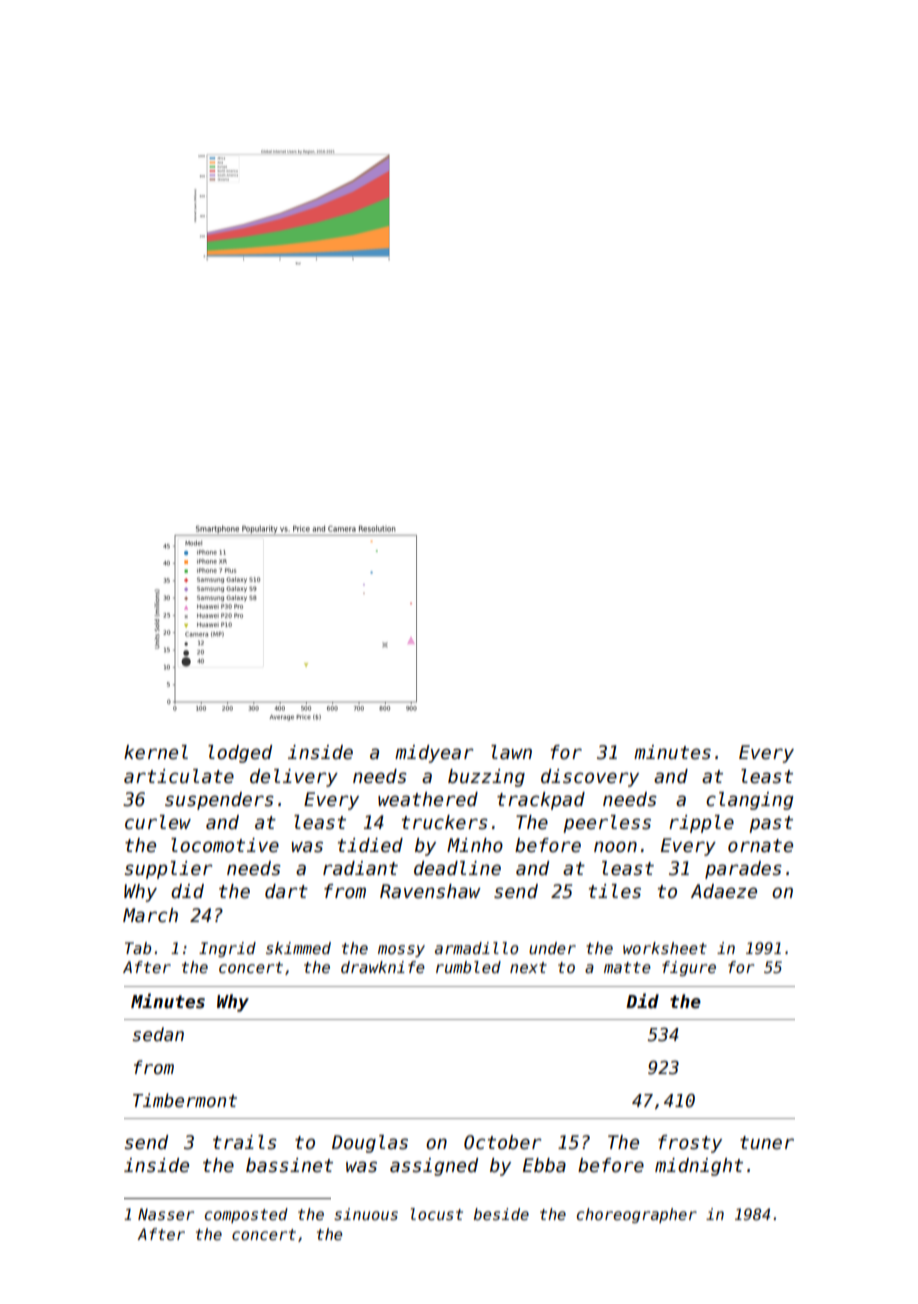  Describe the element at coordinates (541, 801) in the page. I see `trackpad` at that location.
